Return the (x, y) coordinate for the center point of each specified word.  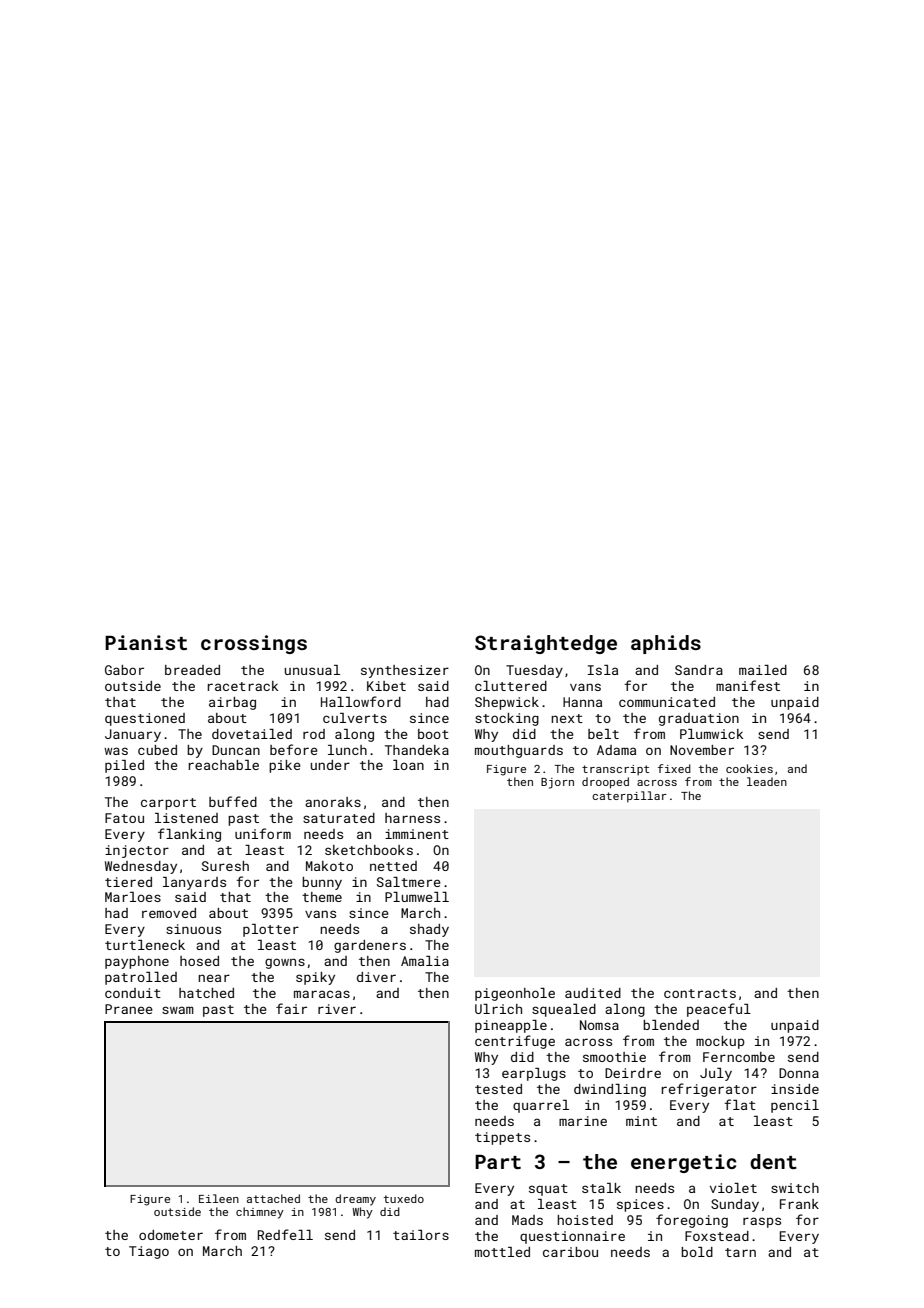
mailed (763, 670)
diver (376, 977)
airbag (232, 703)
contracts (700, 993)
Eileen (219, 1198)
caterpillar (629, 796)
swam (178, 1010)
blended (671, 1025)
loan (408, 765)
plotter (271, 930)
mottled (502, 1252)
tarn (740, 1252)
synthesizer (405, 671)
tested (498, 1089)
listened (186, 818)
